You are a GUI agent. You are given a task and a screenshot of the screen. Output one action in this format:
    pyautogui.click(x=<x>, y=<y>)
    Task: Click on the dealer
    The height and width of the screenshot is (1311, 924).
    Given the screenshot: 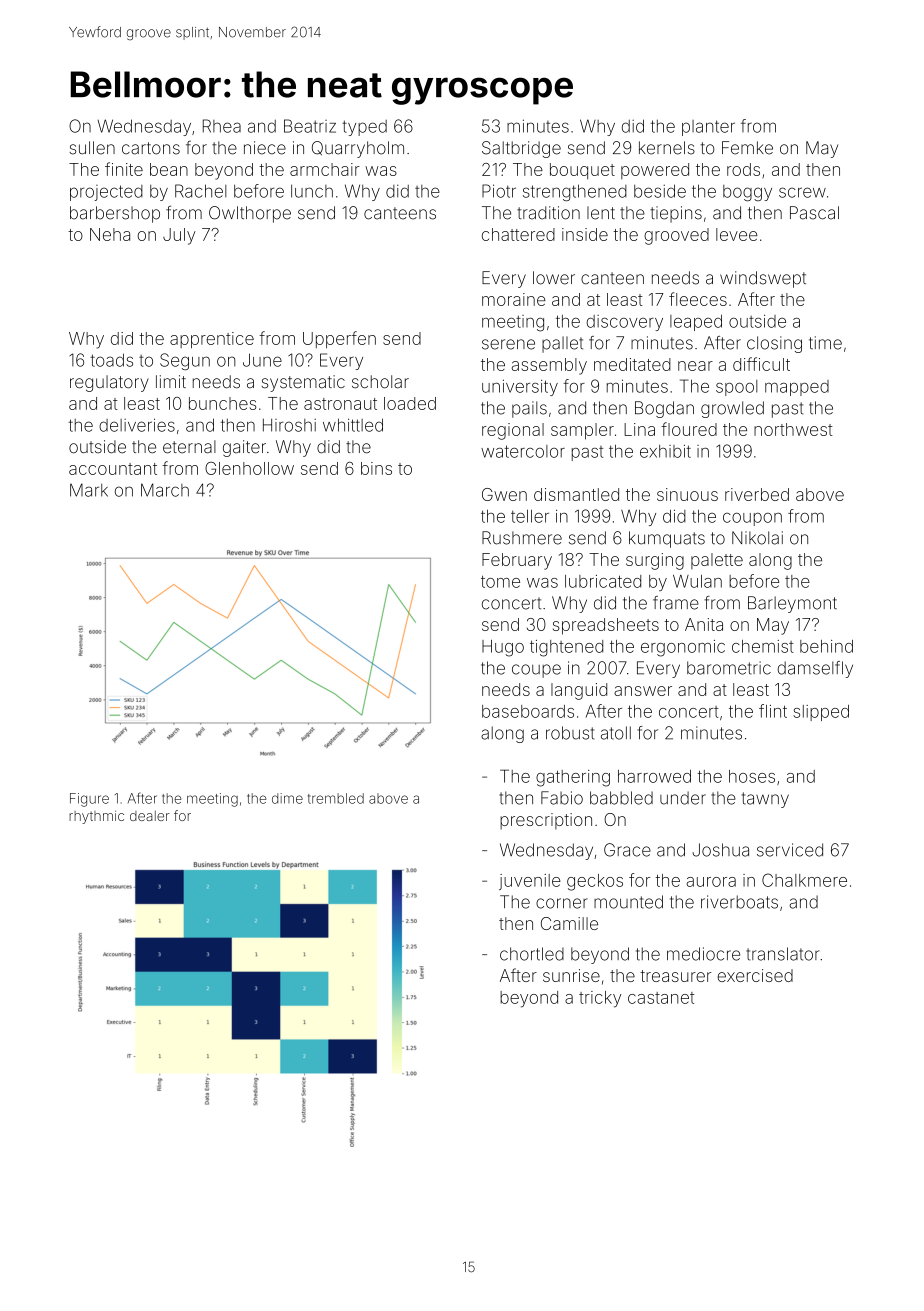 What is the action you would take?
    pyautogui.click(x=150, y=816)
